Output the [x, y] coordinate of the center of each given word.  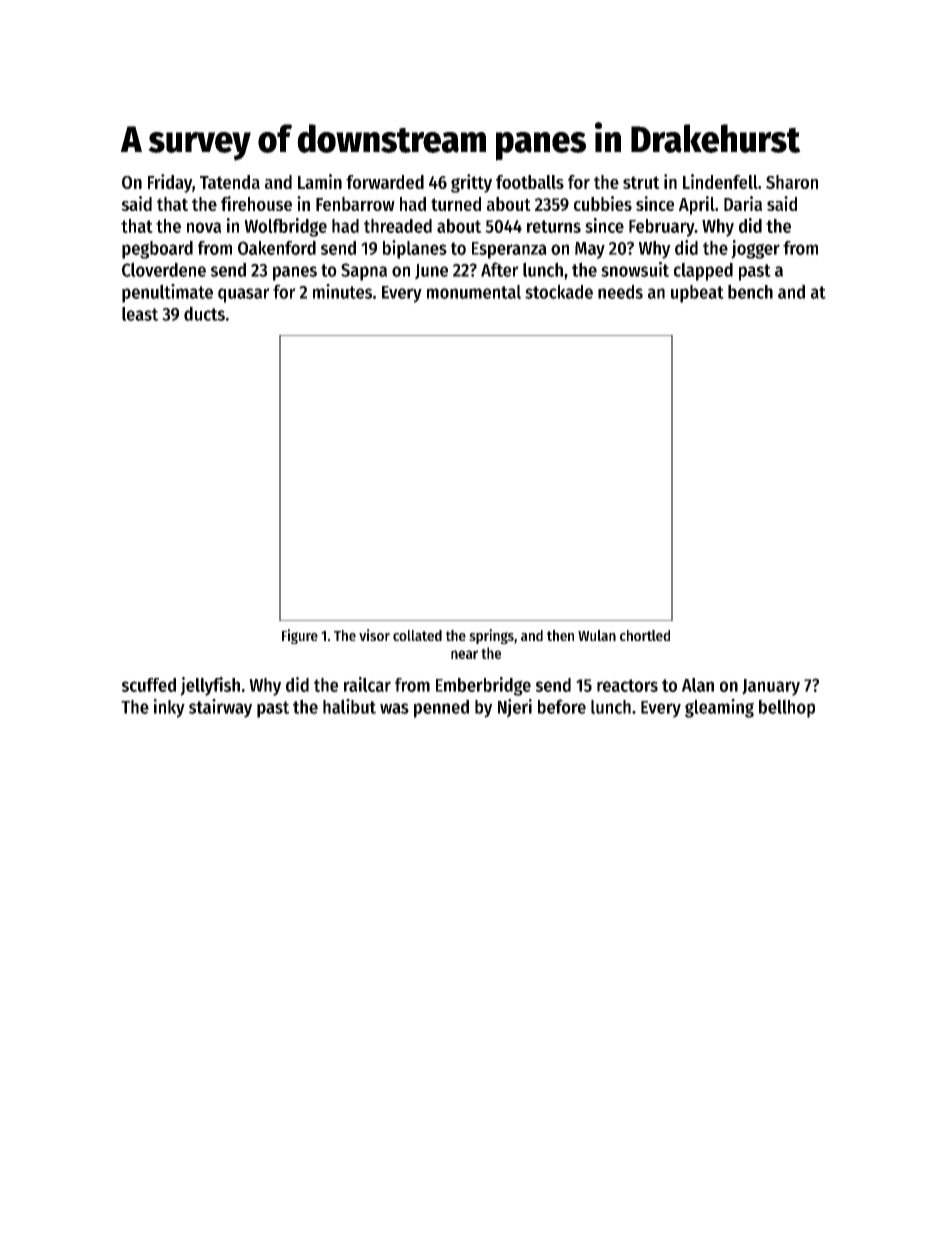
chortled [645, 635]
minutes [342, 291]
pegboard [157, 250]
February [662, 228]
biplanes [415, 249]
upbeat [697, 294]
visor [374, 635]
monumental [474, 292]
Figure [300, 636]
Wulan [597, 635]
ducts [204, 313]
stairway [220, 708]
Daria [743, 203]
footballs [530, 182]
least [140, 313]
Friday [170, 183]
